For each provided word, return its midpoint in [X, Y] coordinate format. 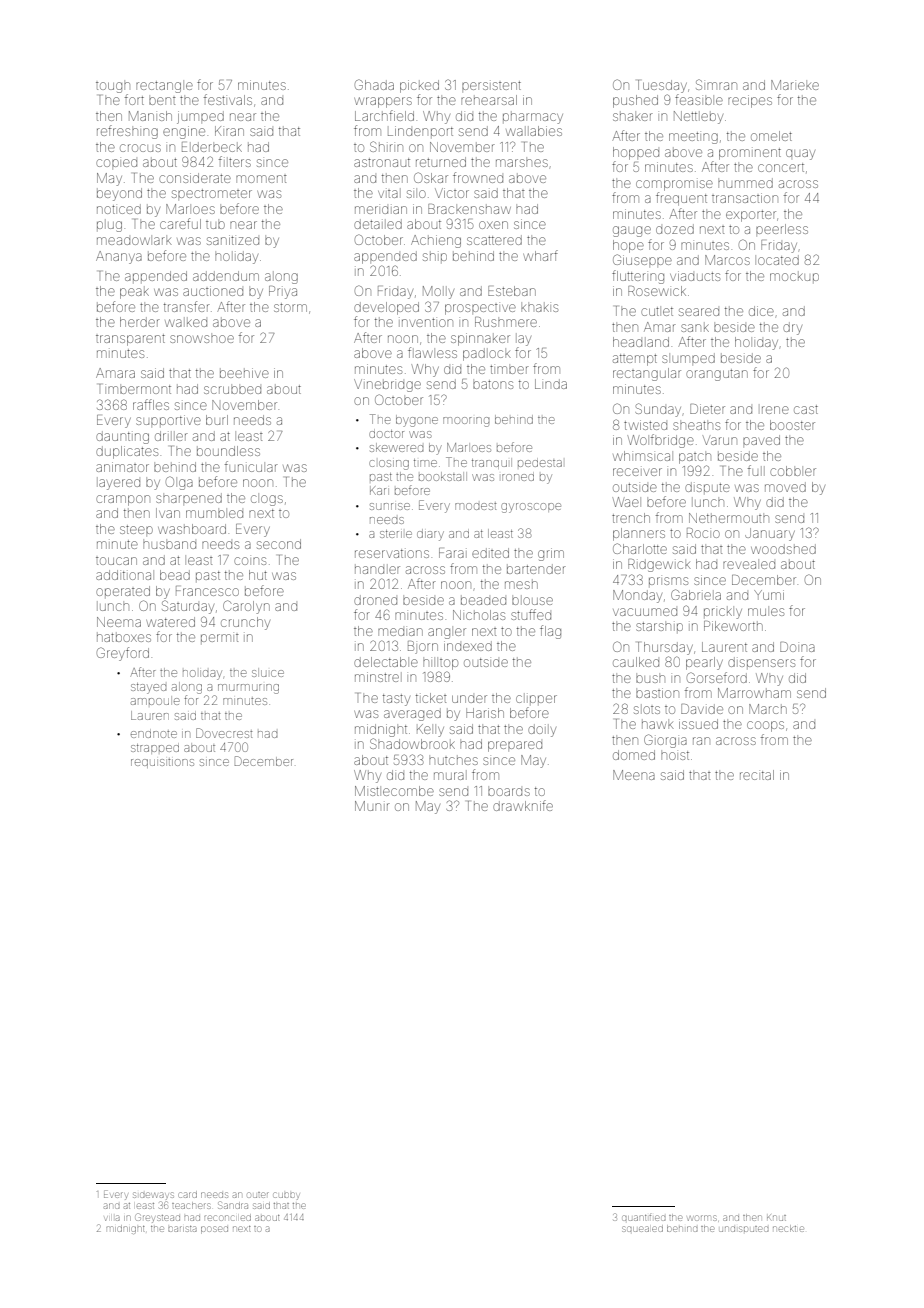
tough [113, 87]
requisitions [162, 763]
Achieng [436, 241]
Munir [372, 806]
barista [182, 1229]
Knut [776, 1218]
